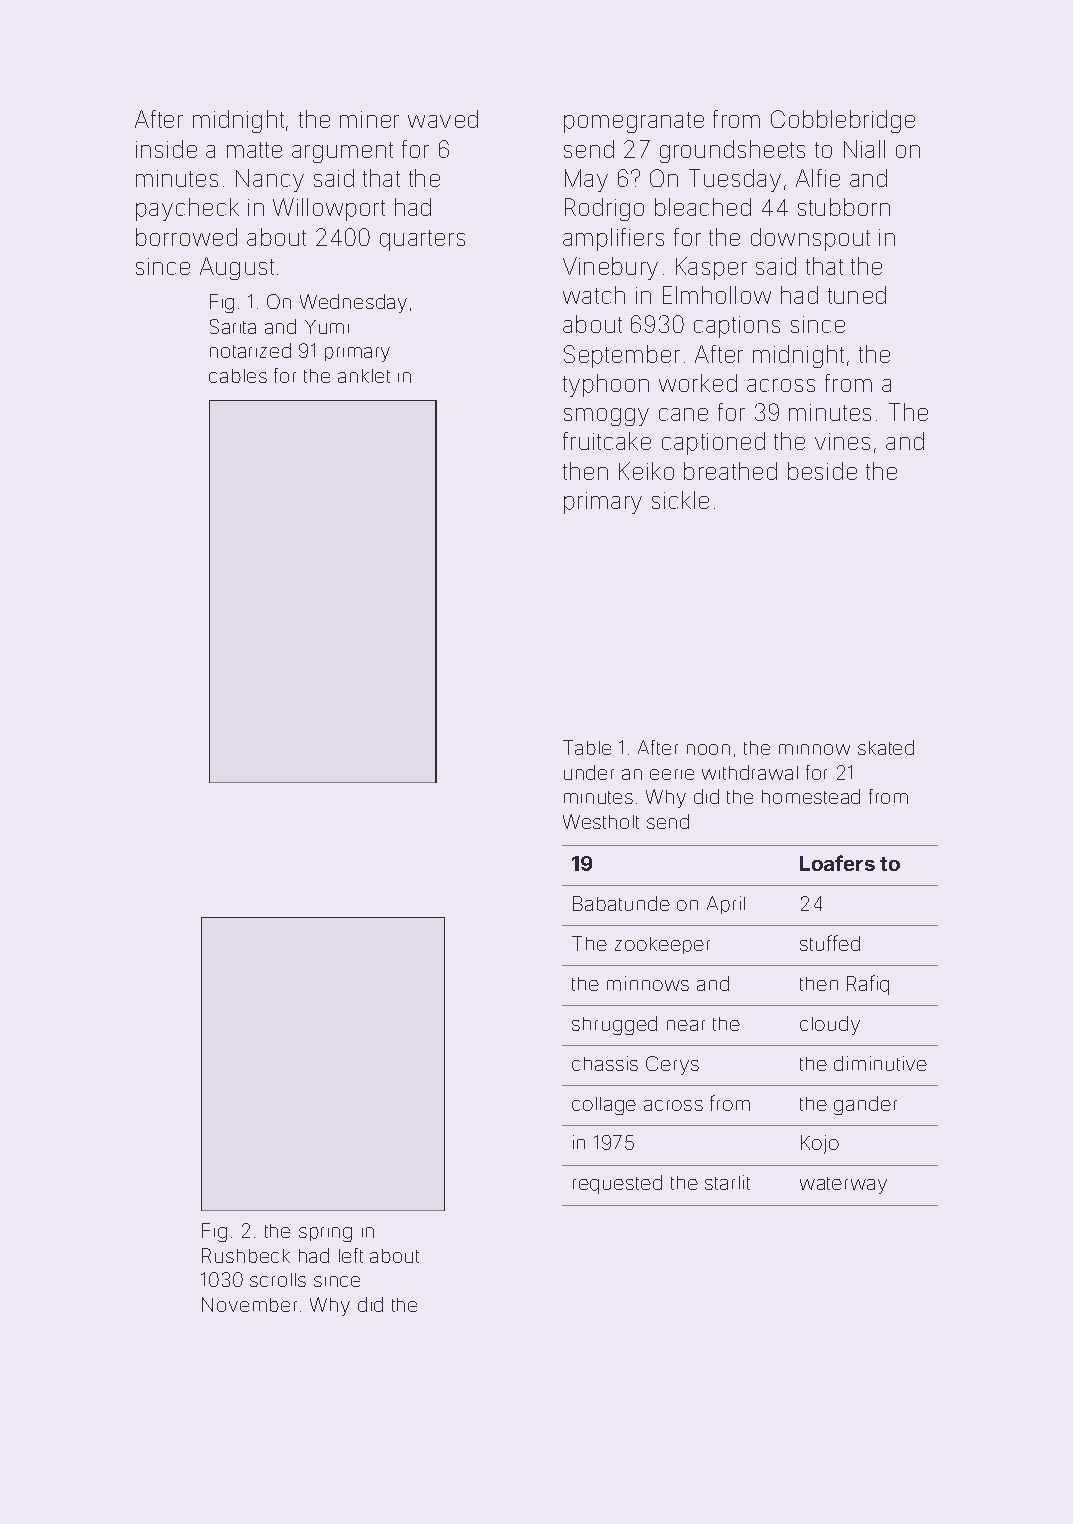 This screenshot has height=1524, width=1073. I want to click on quarters, so click(422, 240).
